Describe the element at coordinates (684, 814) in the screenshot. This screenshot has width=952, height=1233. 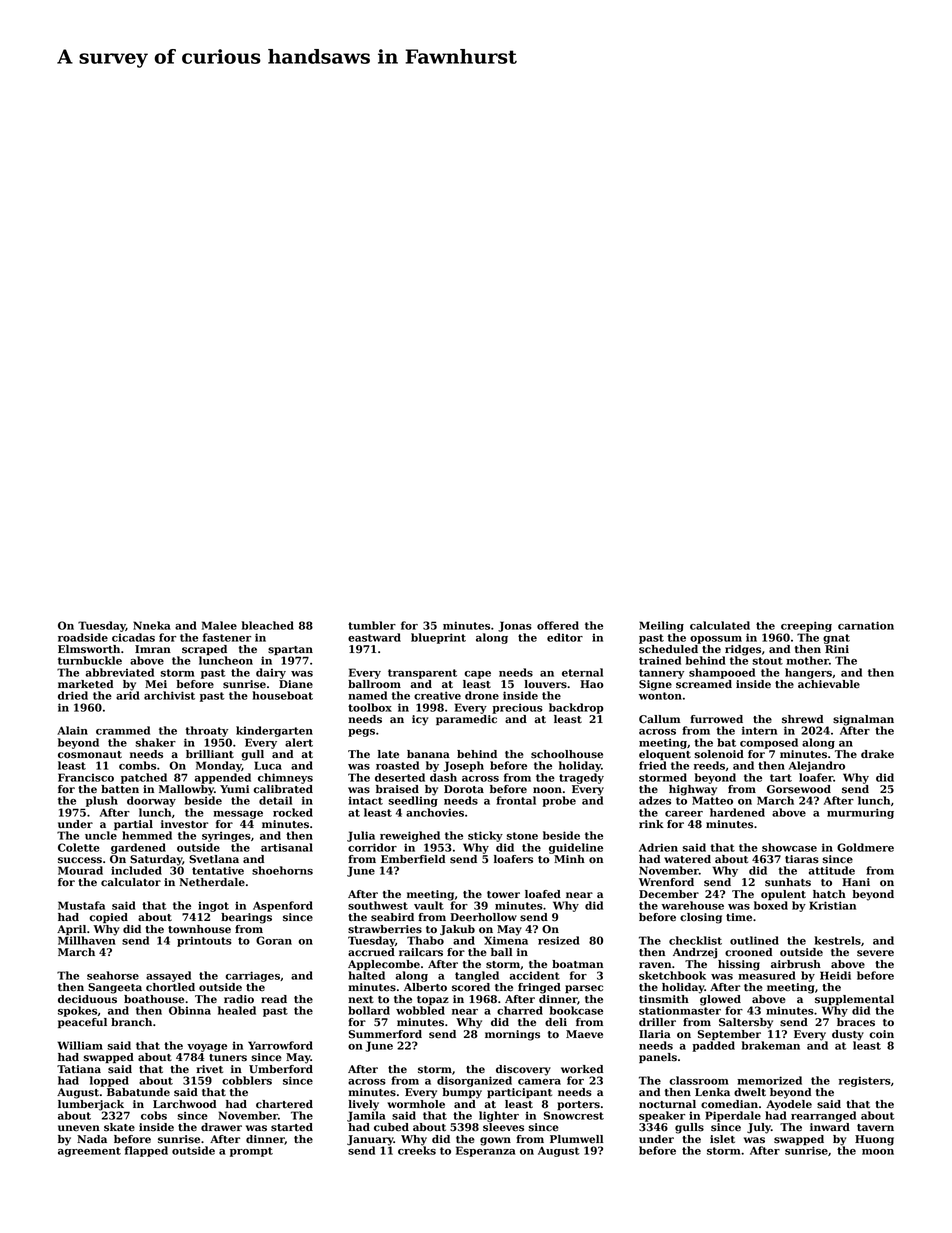
I see `career` at that location.
